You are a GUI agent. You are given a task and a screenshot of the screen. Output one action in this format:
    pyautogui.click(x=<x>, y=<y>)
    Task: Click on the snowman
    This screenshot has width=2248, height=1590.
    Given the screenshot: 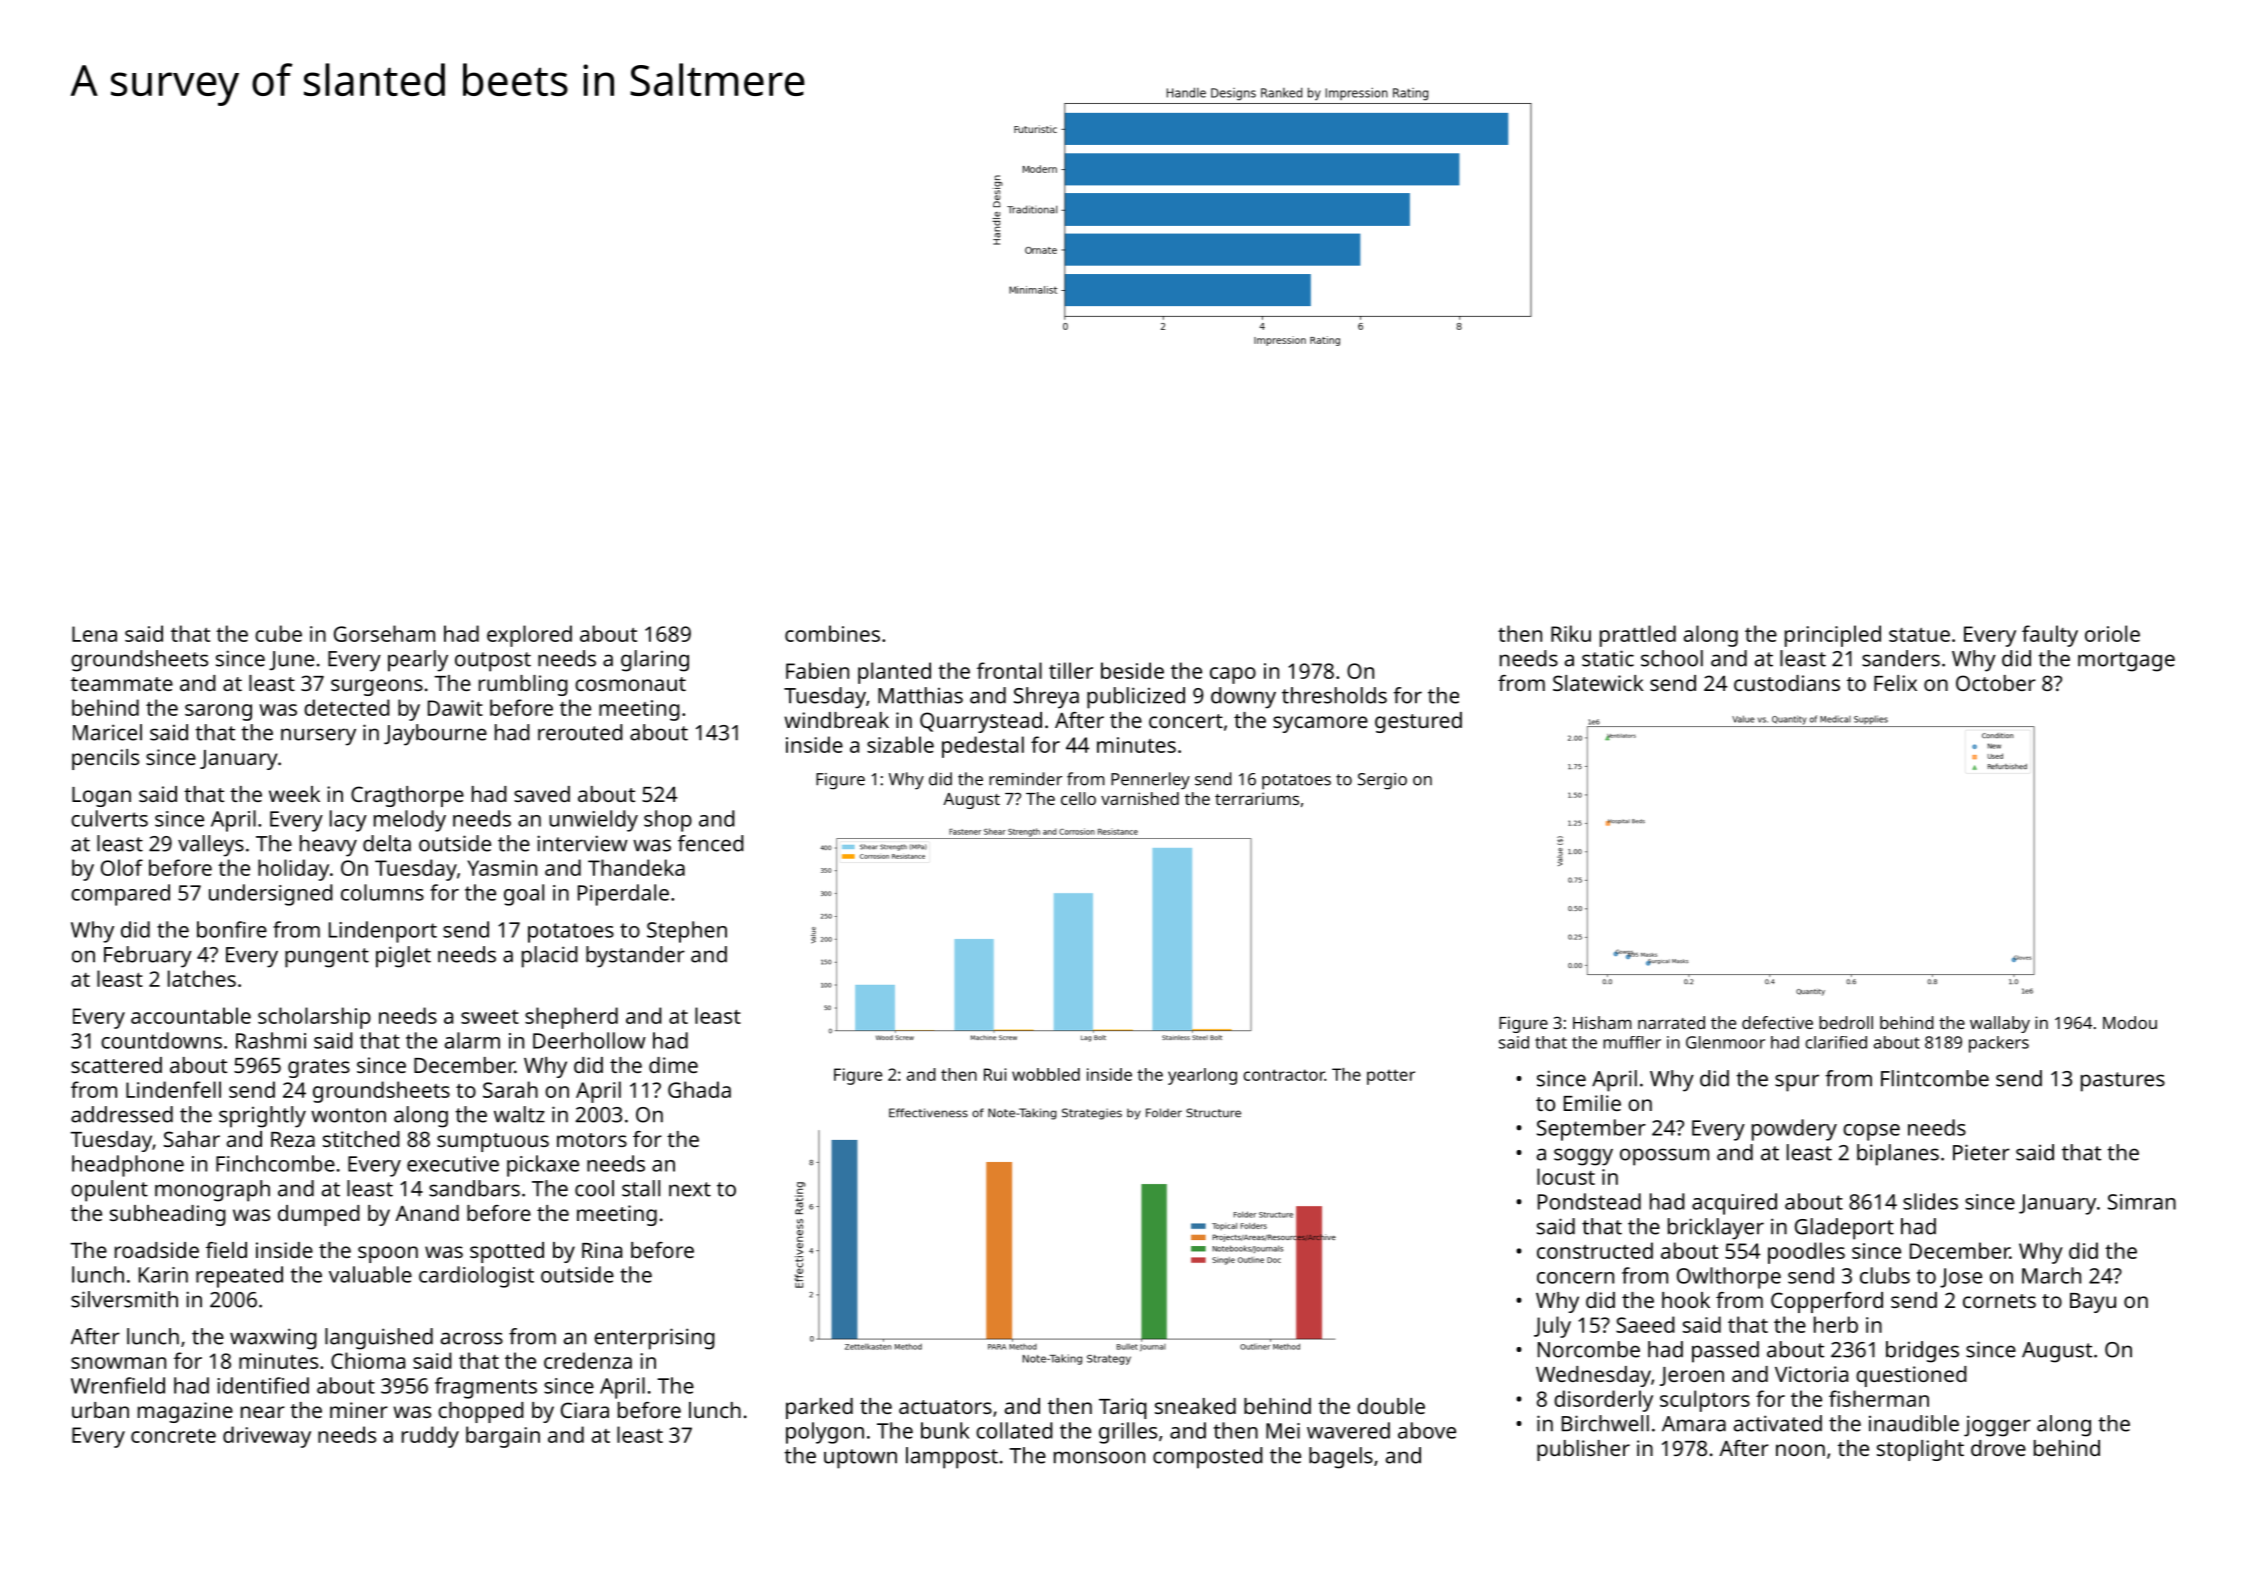 What is the action you would take?
    pyautogui.click(x=118, y=1363)
